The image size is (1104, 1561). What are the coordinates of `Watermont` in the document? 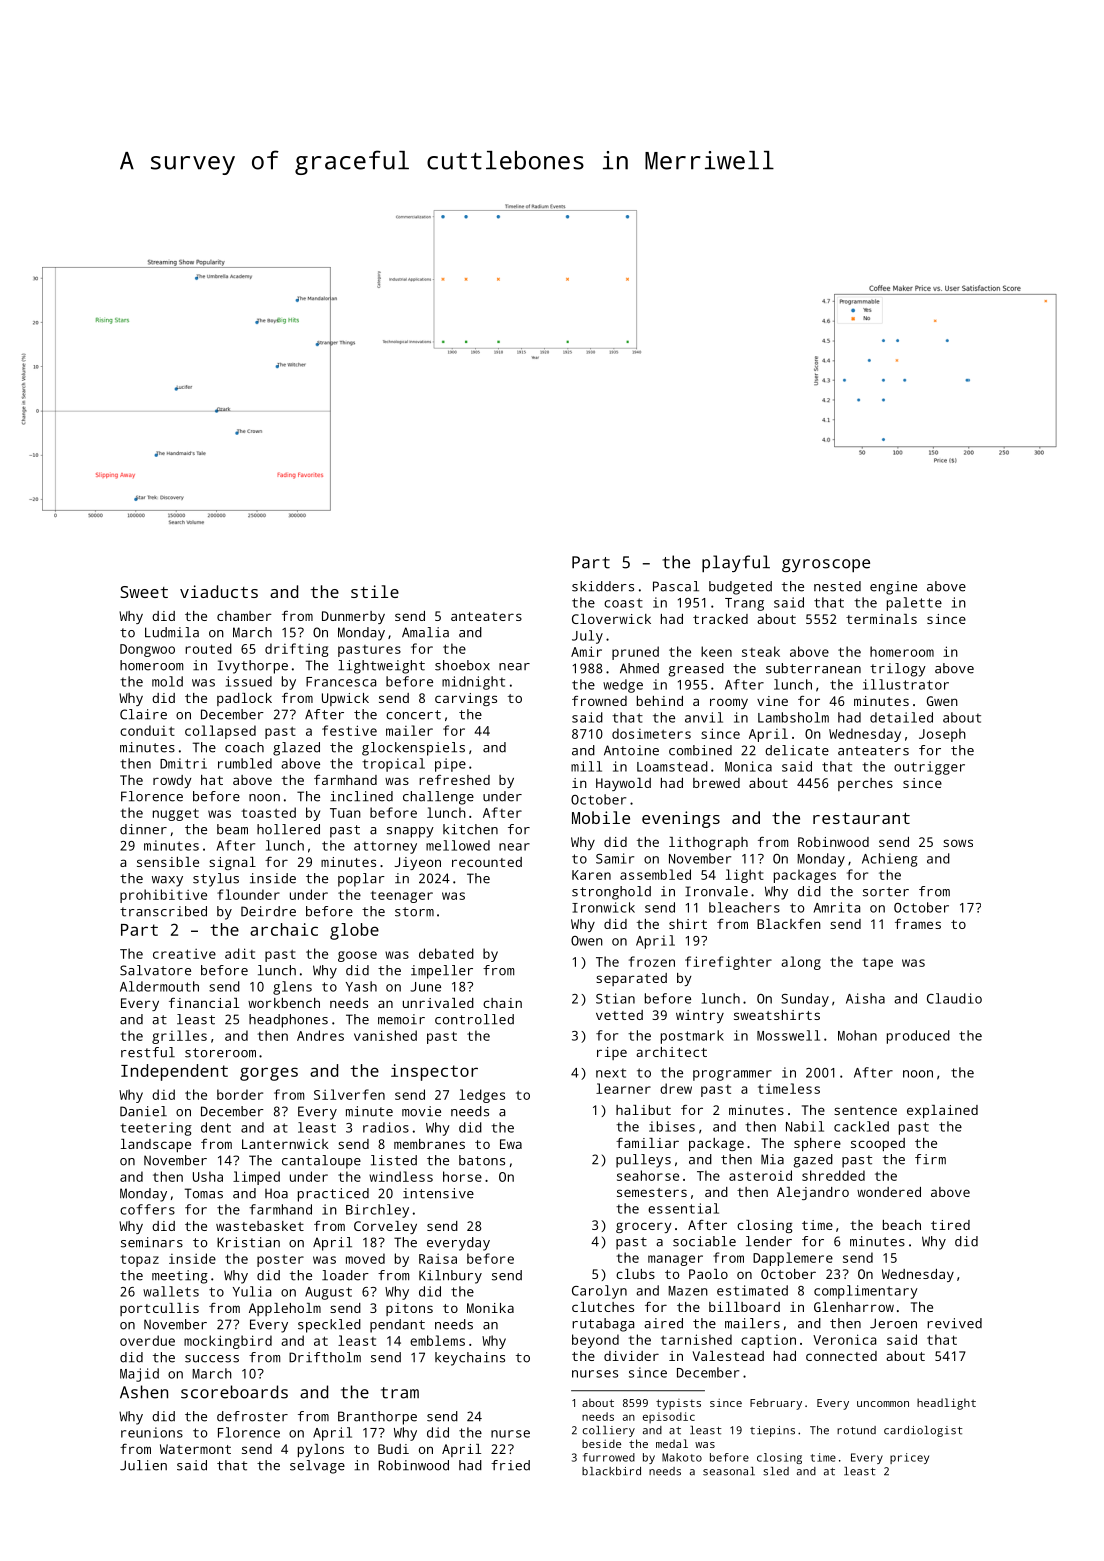 It's located at (195, 1449).
